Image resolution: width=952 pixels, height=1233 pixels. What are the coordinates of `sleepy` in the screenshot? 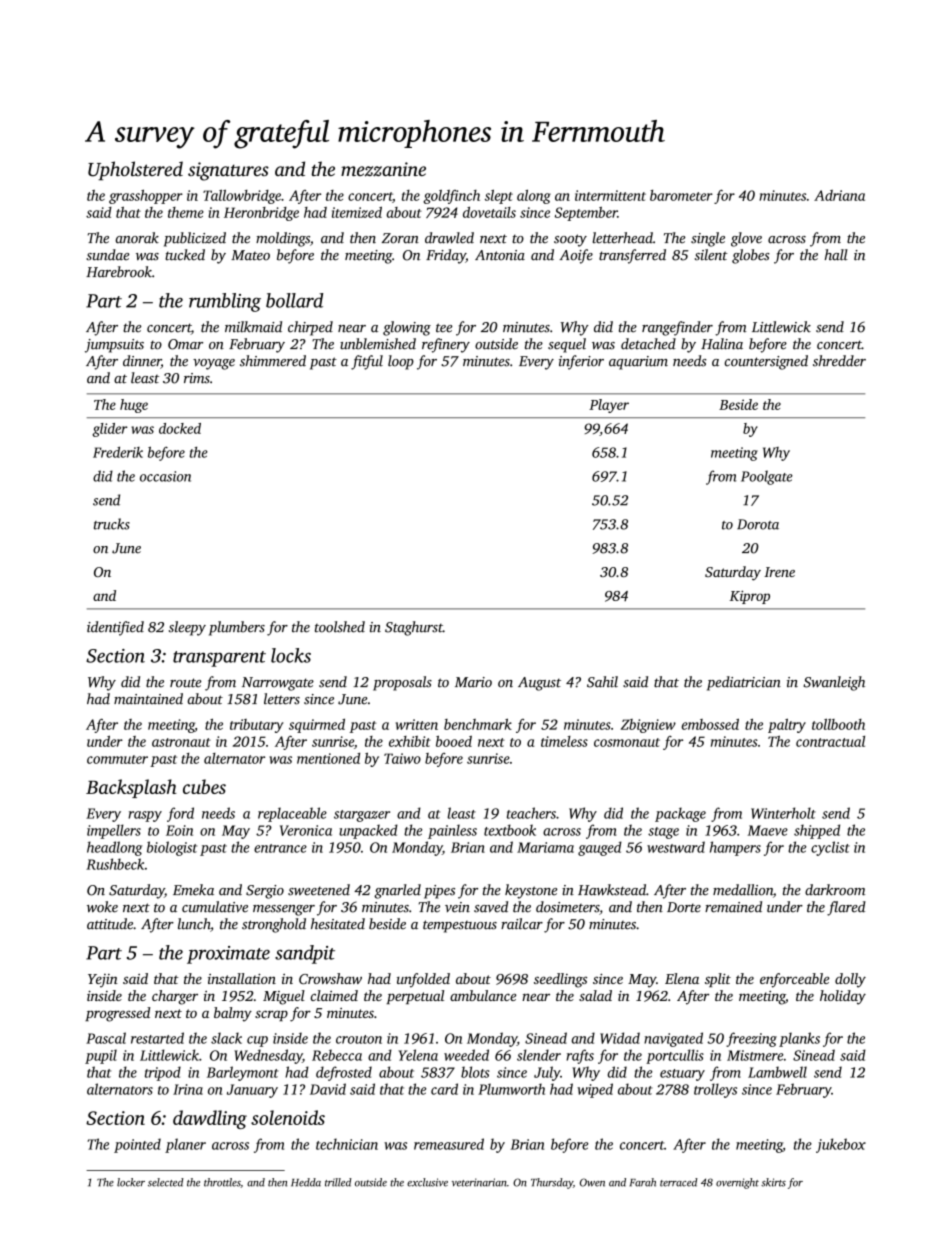 It's located at (187, 628).
